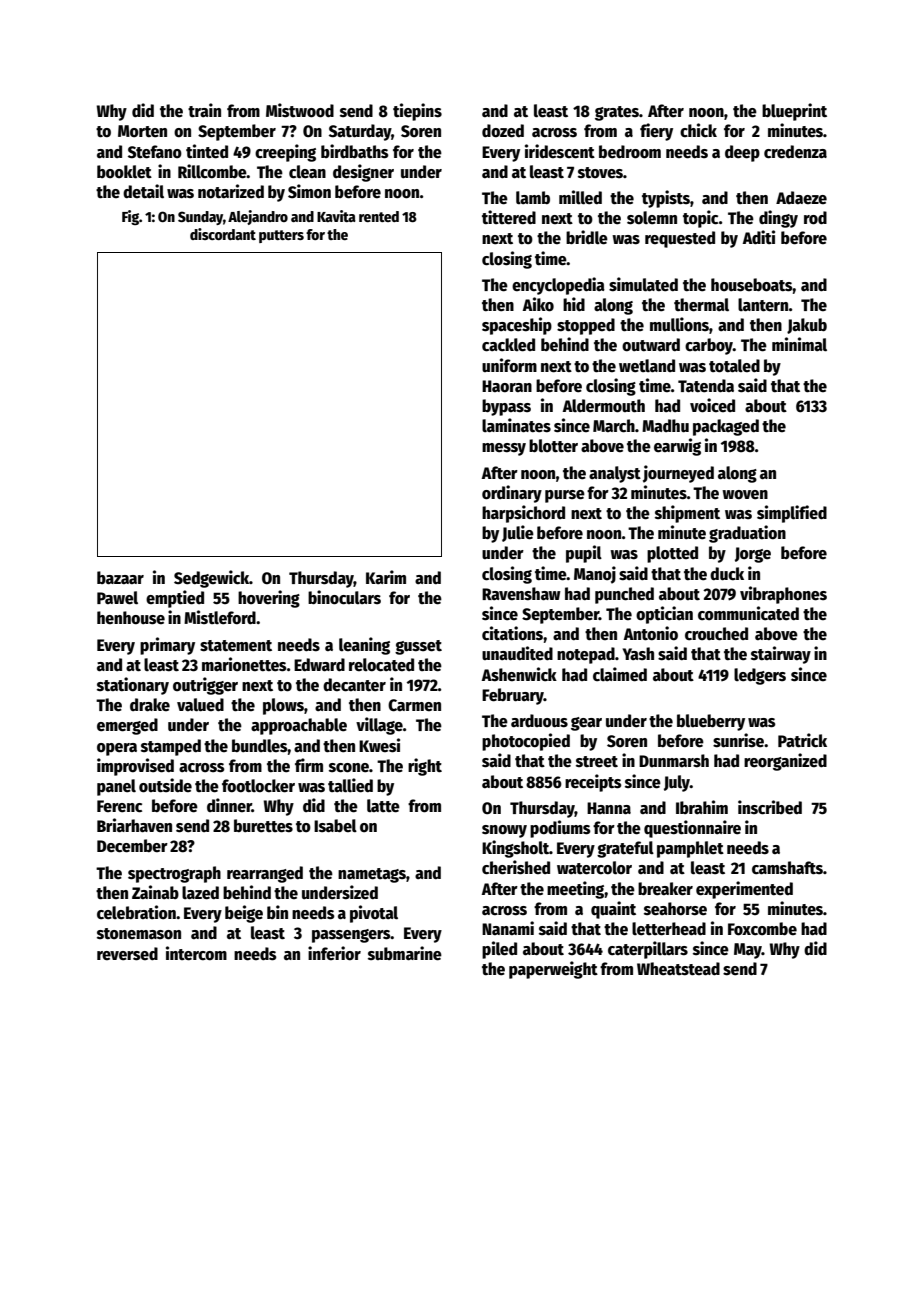  Describe the element at coordinates (281, 236) in the image. I see `putters` at that location.
